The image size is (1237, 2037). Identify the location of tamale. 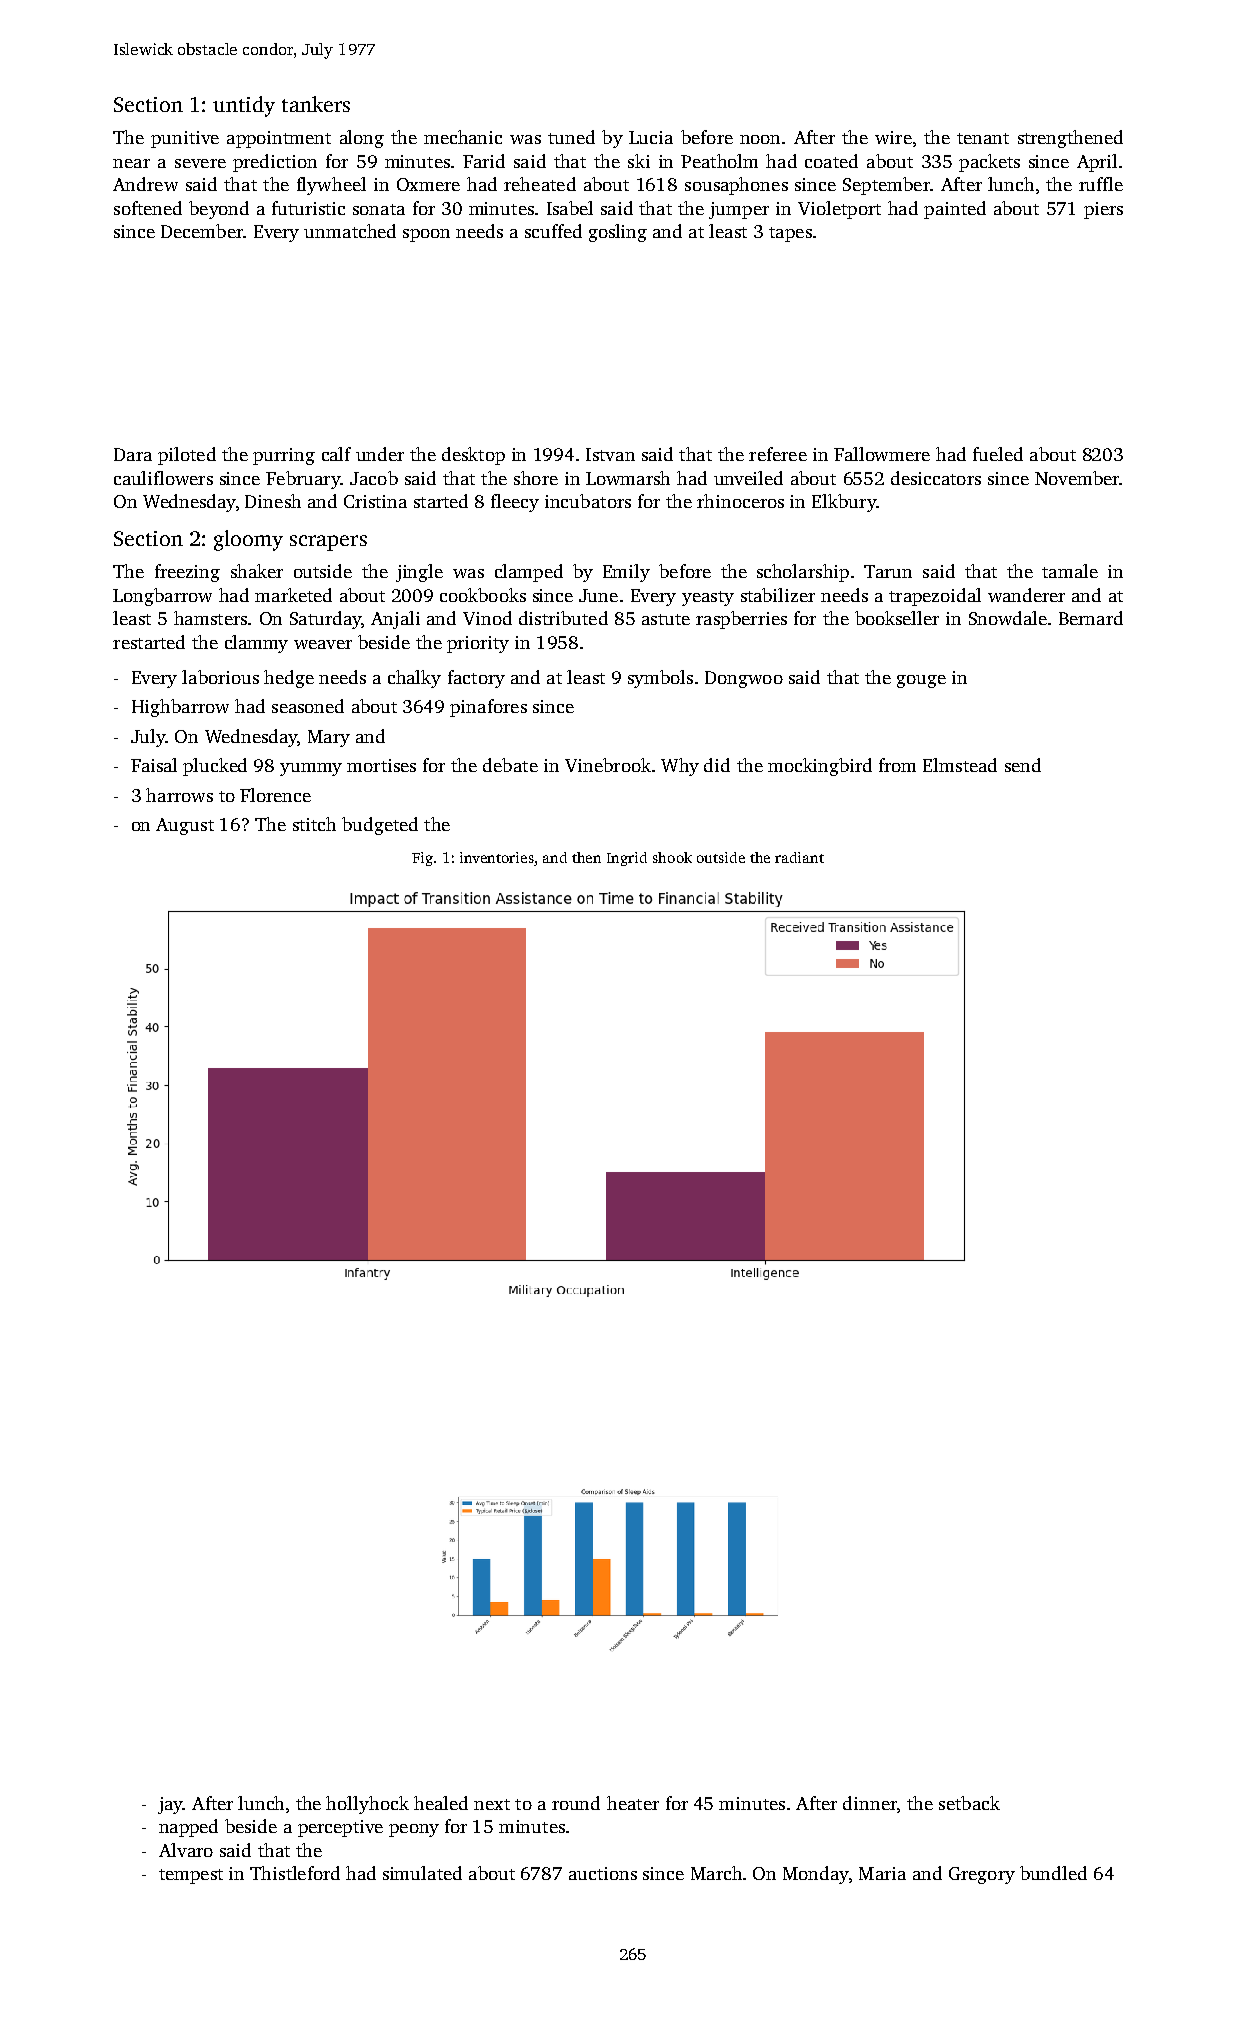
(1070, 571).
